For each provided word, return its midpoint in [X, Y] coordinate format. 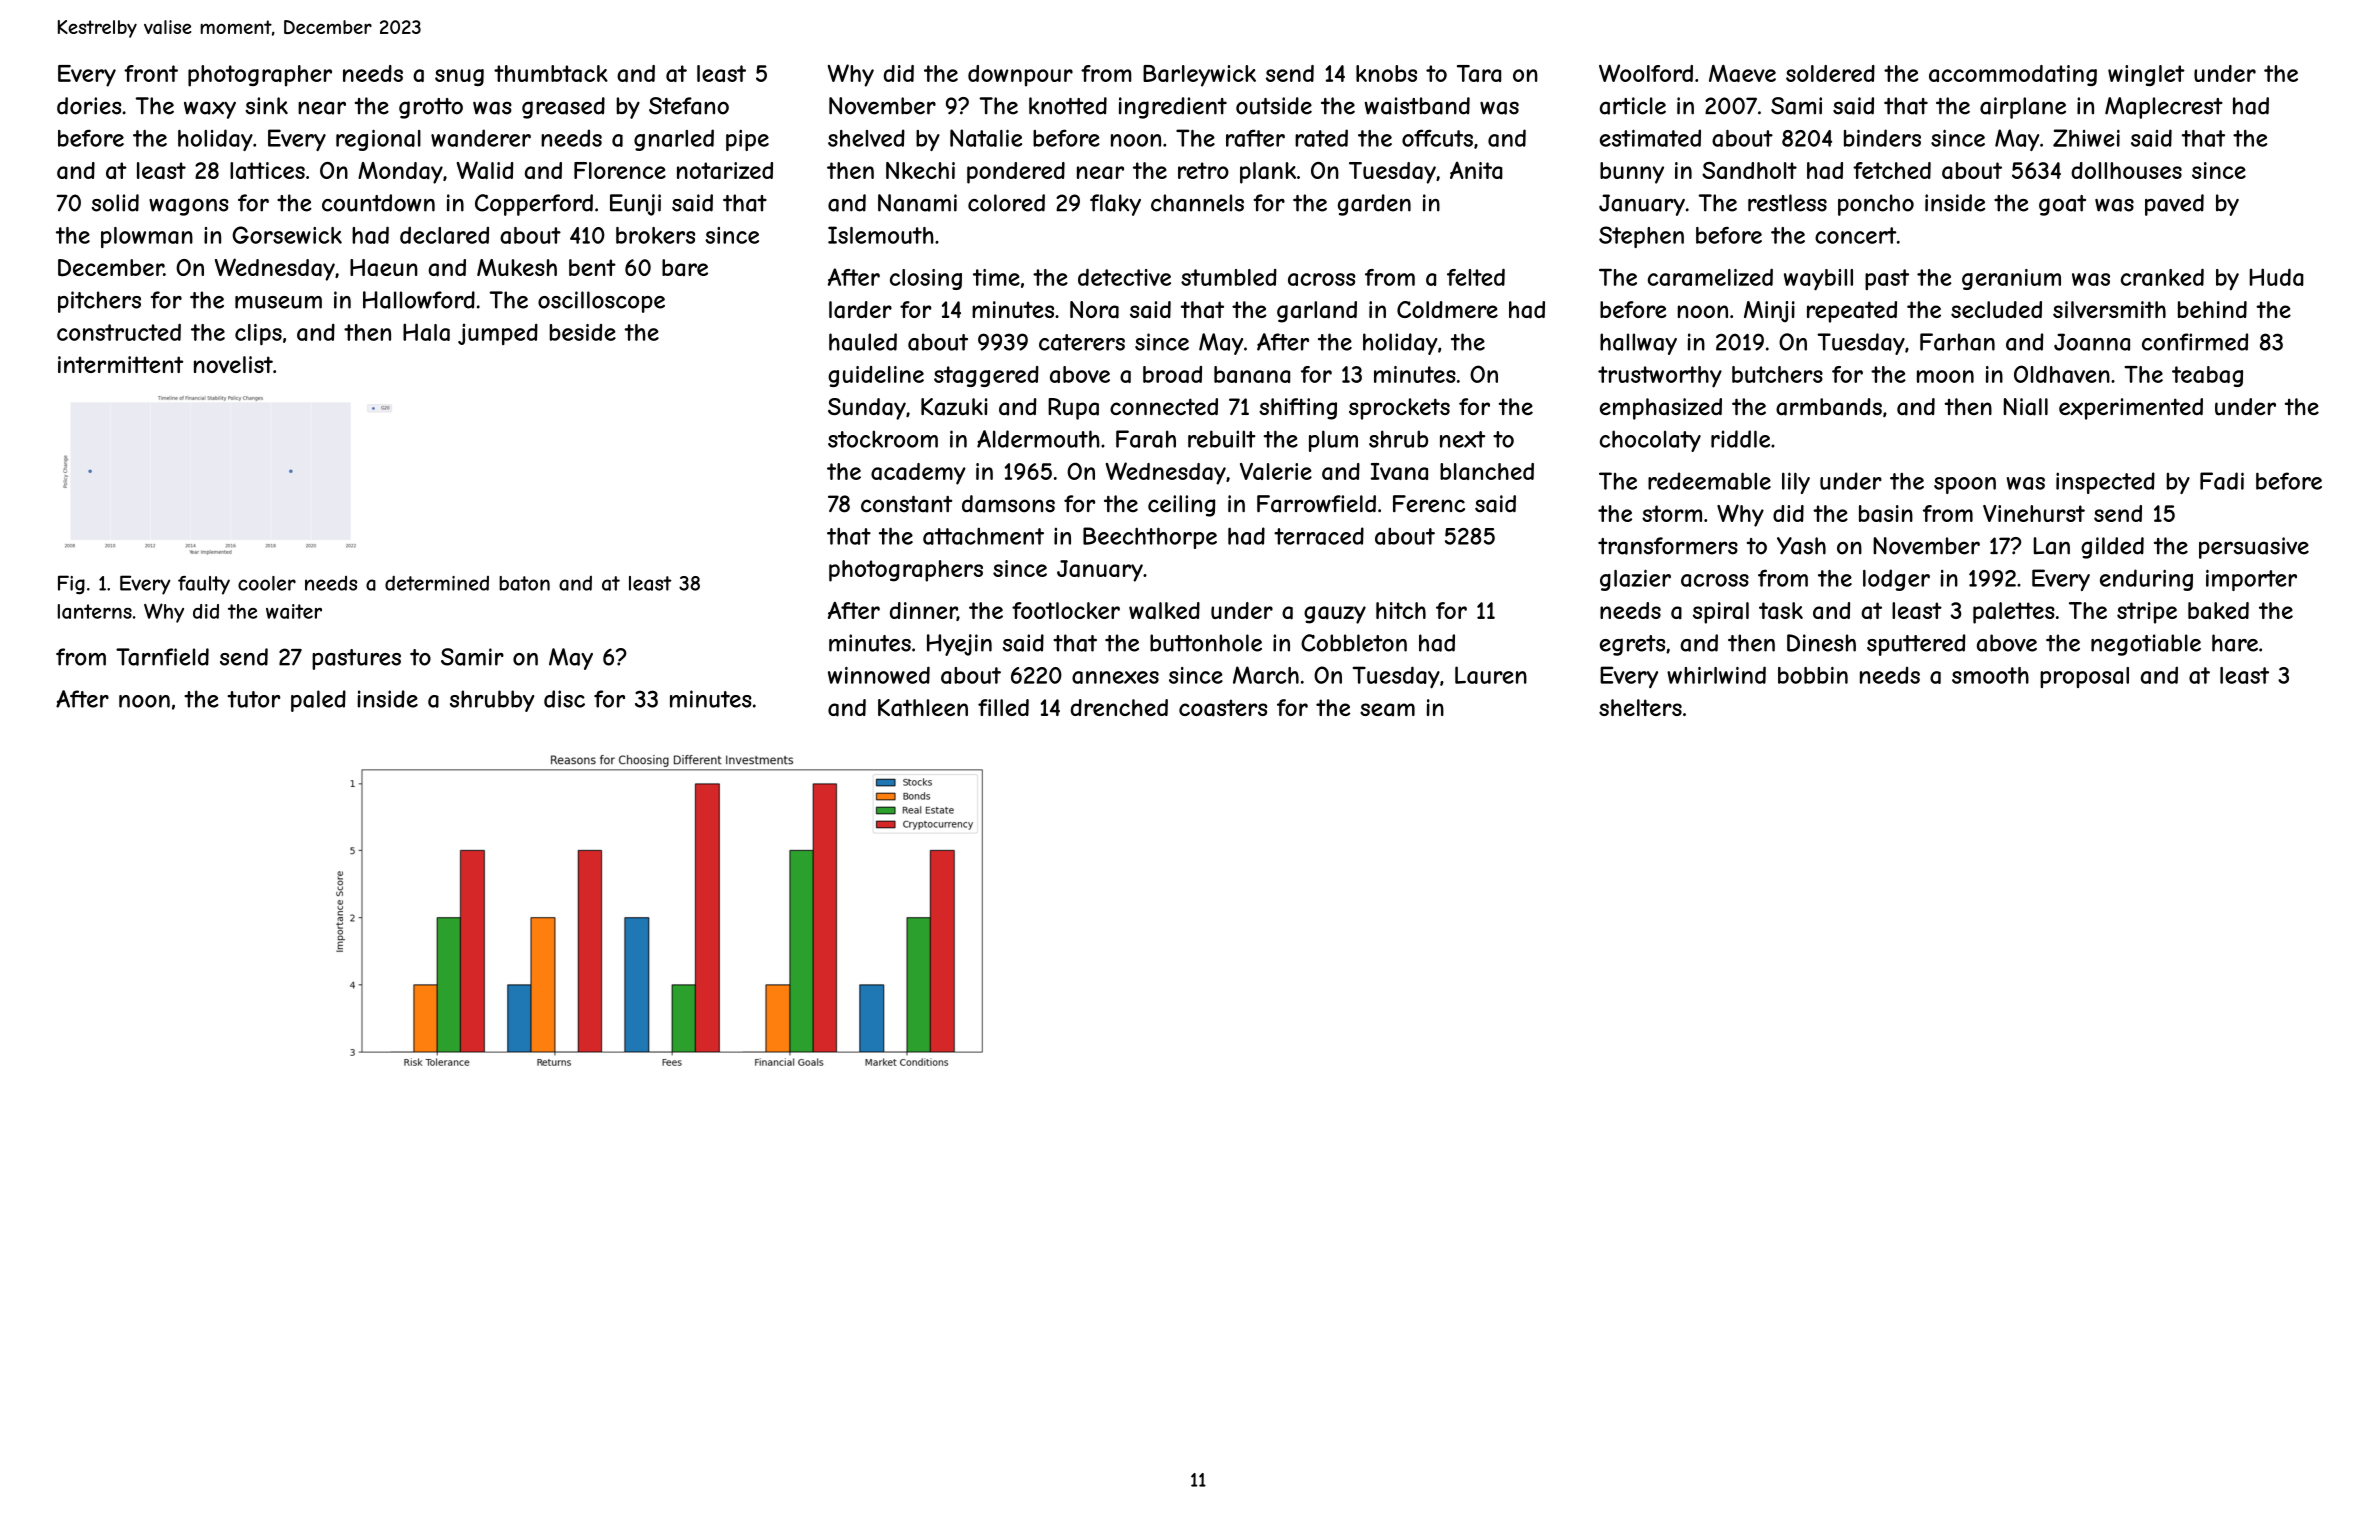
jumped [498, 334]
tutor [253, 699]
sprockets [1399, 409]
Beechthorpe [1150, 538]
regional [378, 140]
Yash [1801, 546]
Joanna [2092, 342]
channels [1197, 203]
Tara [1479, 73]
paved [2174, 205]
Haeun [384, 268]
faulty [204, 585]
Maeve [1742, 73]
